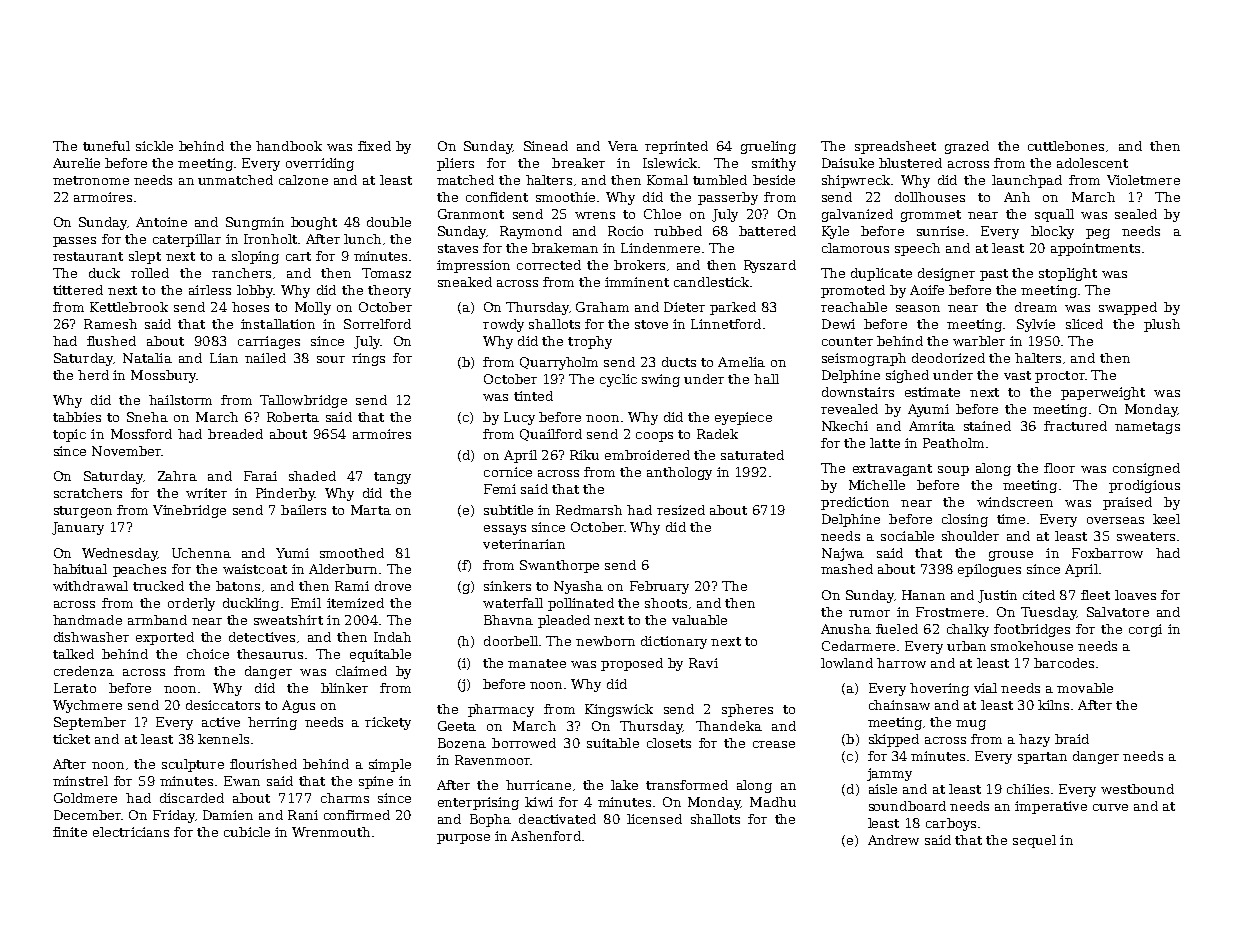 The image size is (1233, 952). Describe the element at coordinates (661, 380) in the document. I see `swing` at that location.
